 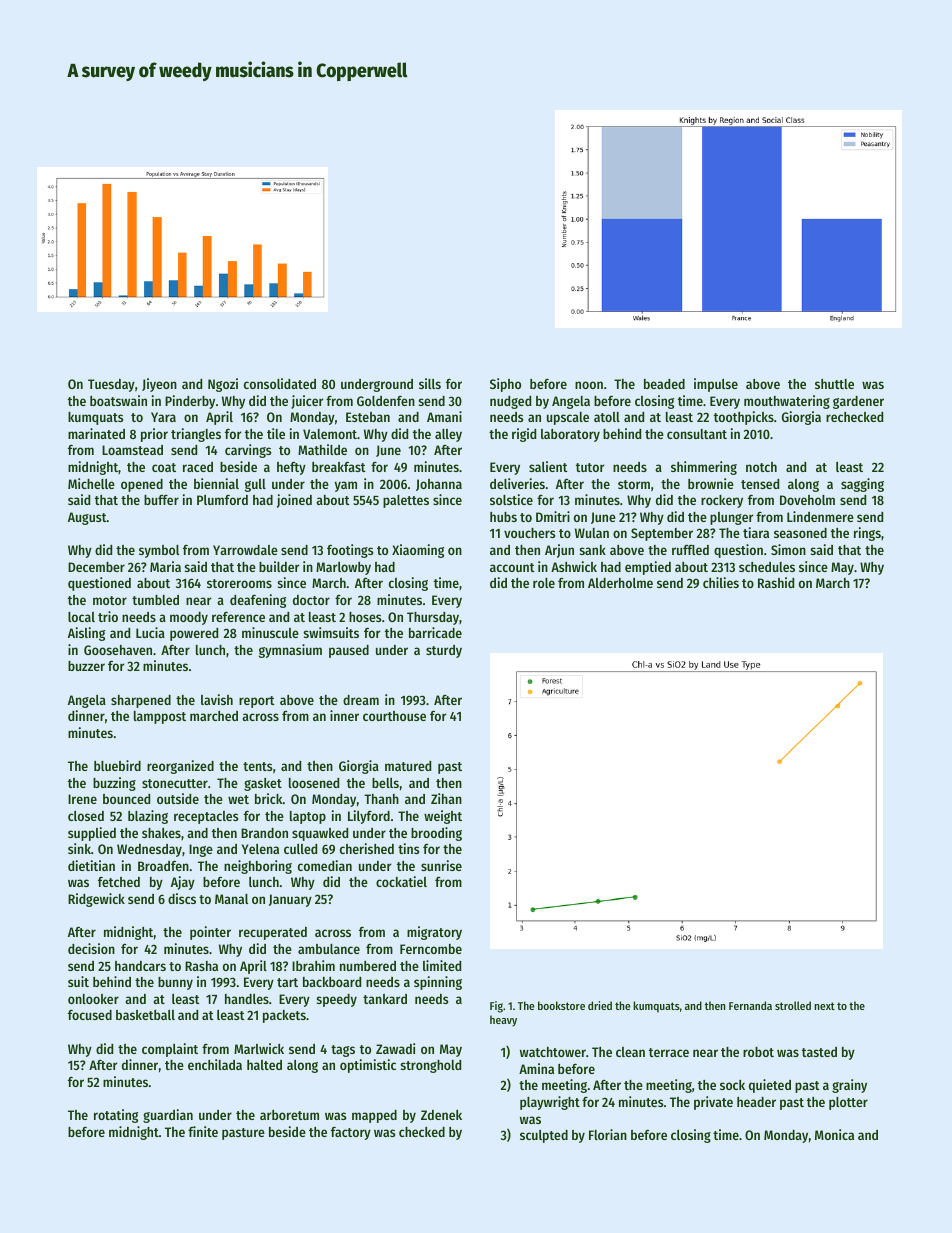 What do you see at coordinates (776, 582) in the page?
I see `Rashid` at bounding box center [776, 582].
